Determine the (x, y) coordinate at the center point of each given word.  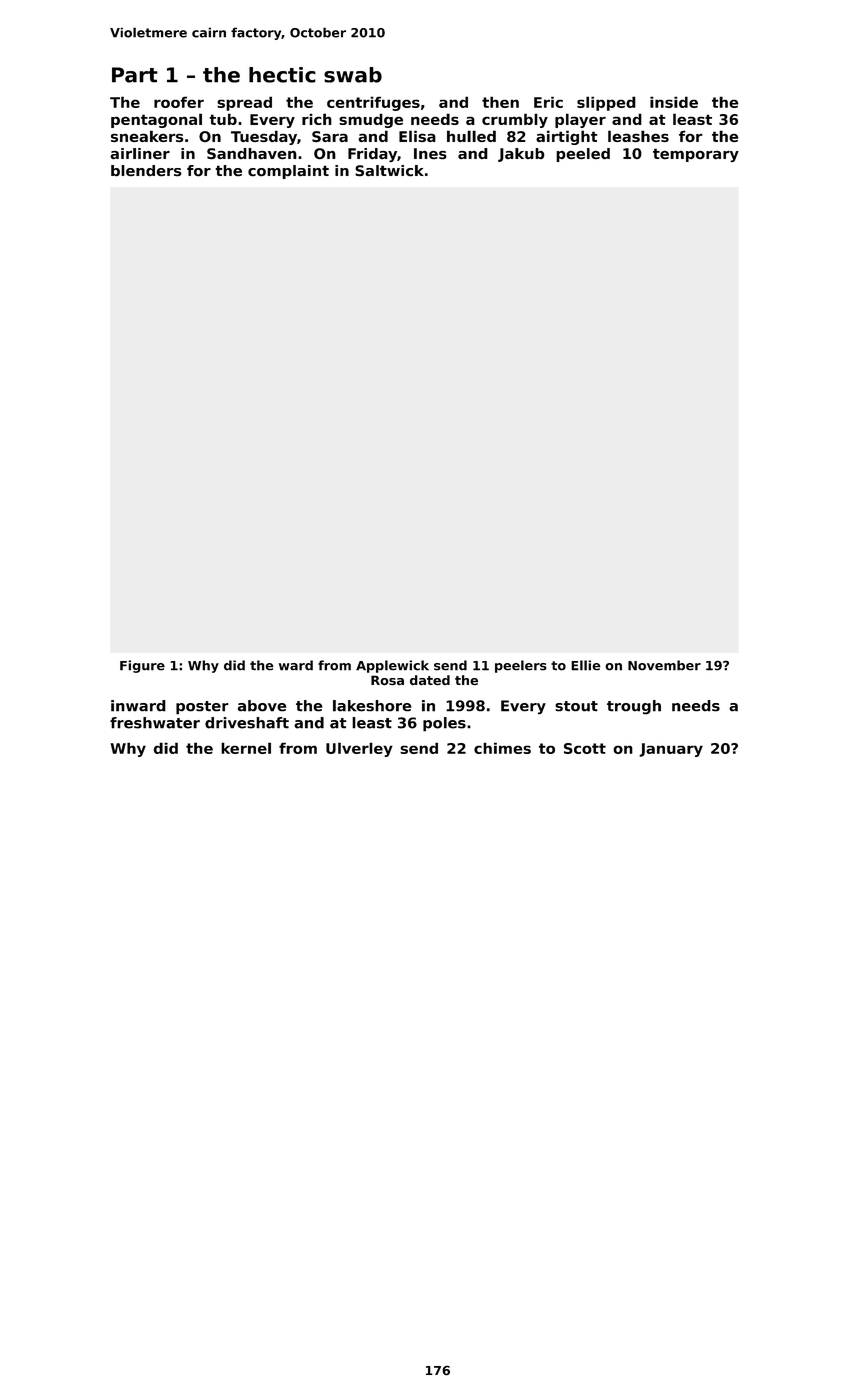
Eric (548, 102)
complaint (288, 172)
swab (353, 75)
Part (135, 75)
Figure (142, 666)
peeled (583, 155)
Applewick (392, 666)
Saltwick (389, 170)
